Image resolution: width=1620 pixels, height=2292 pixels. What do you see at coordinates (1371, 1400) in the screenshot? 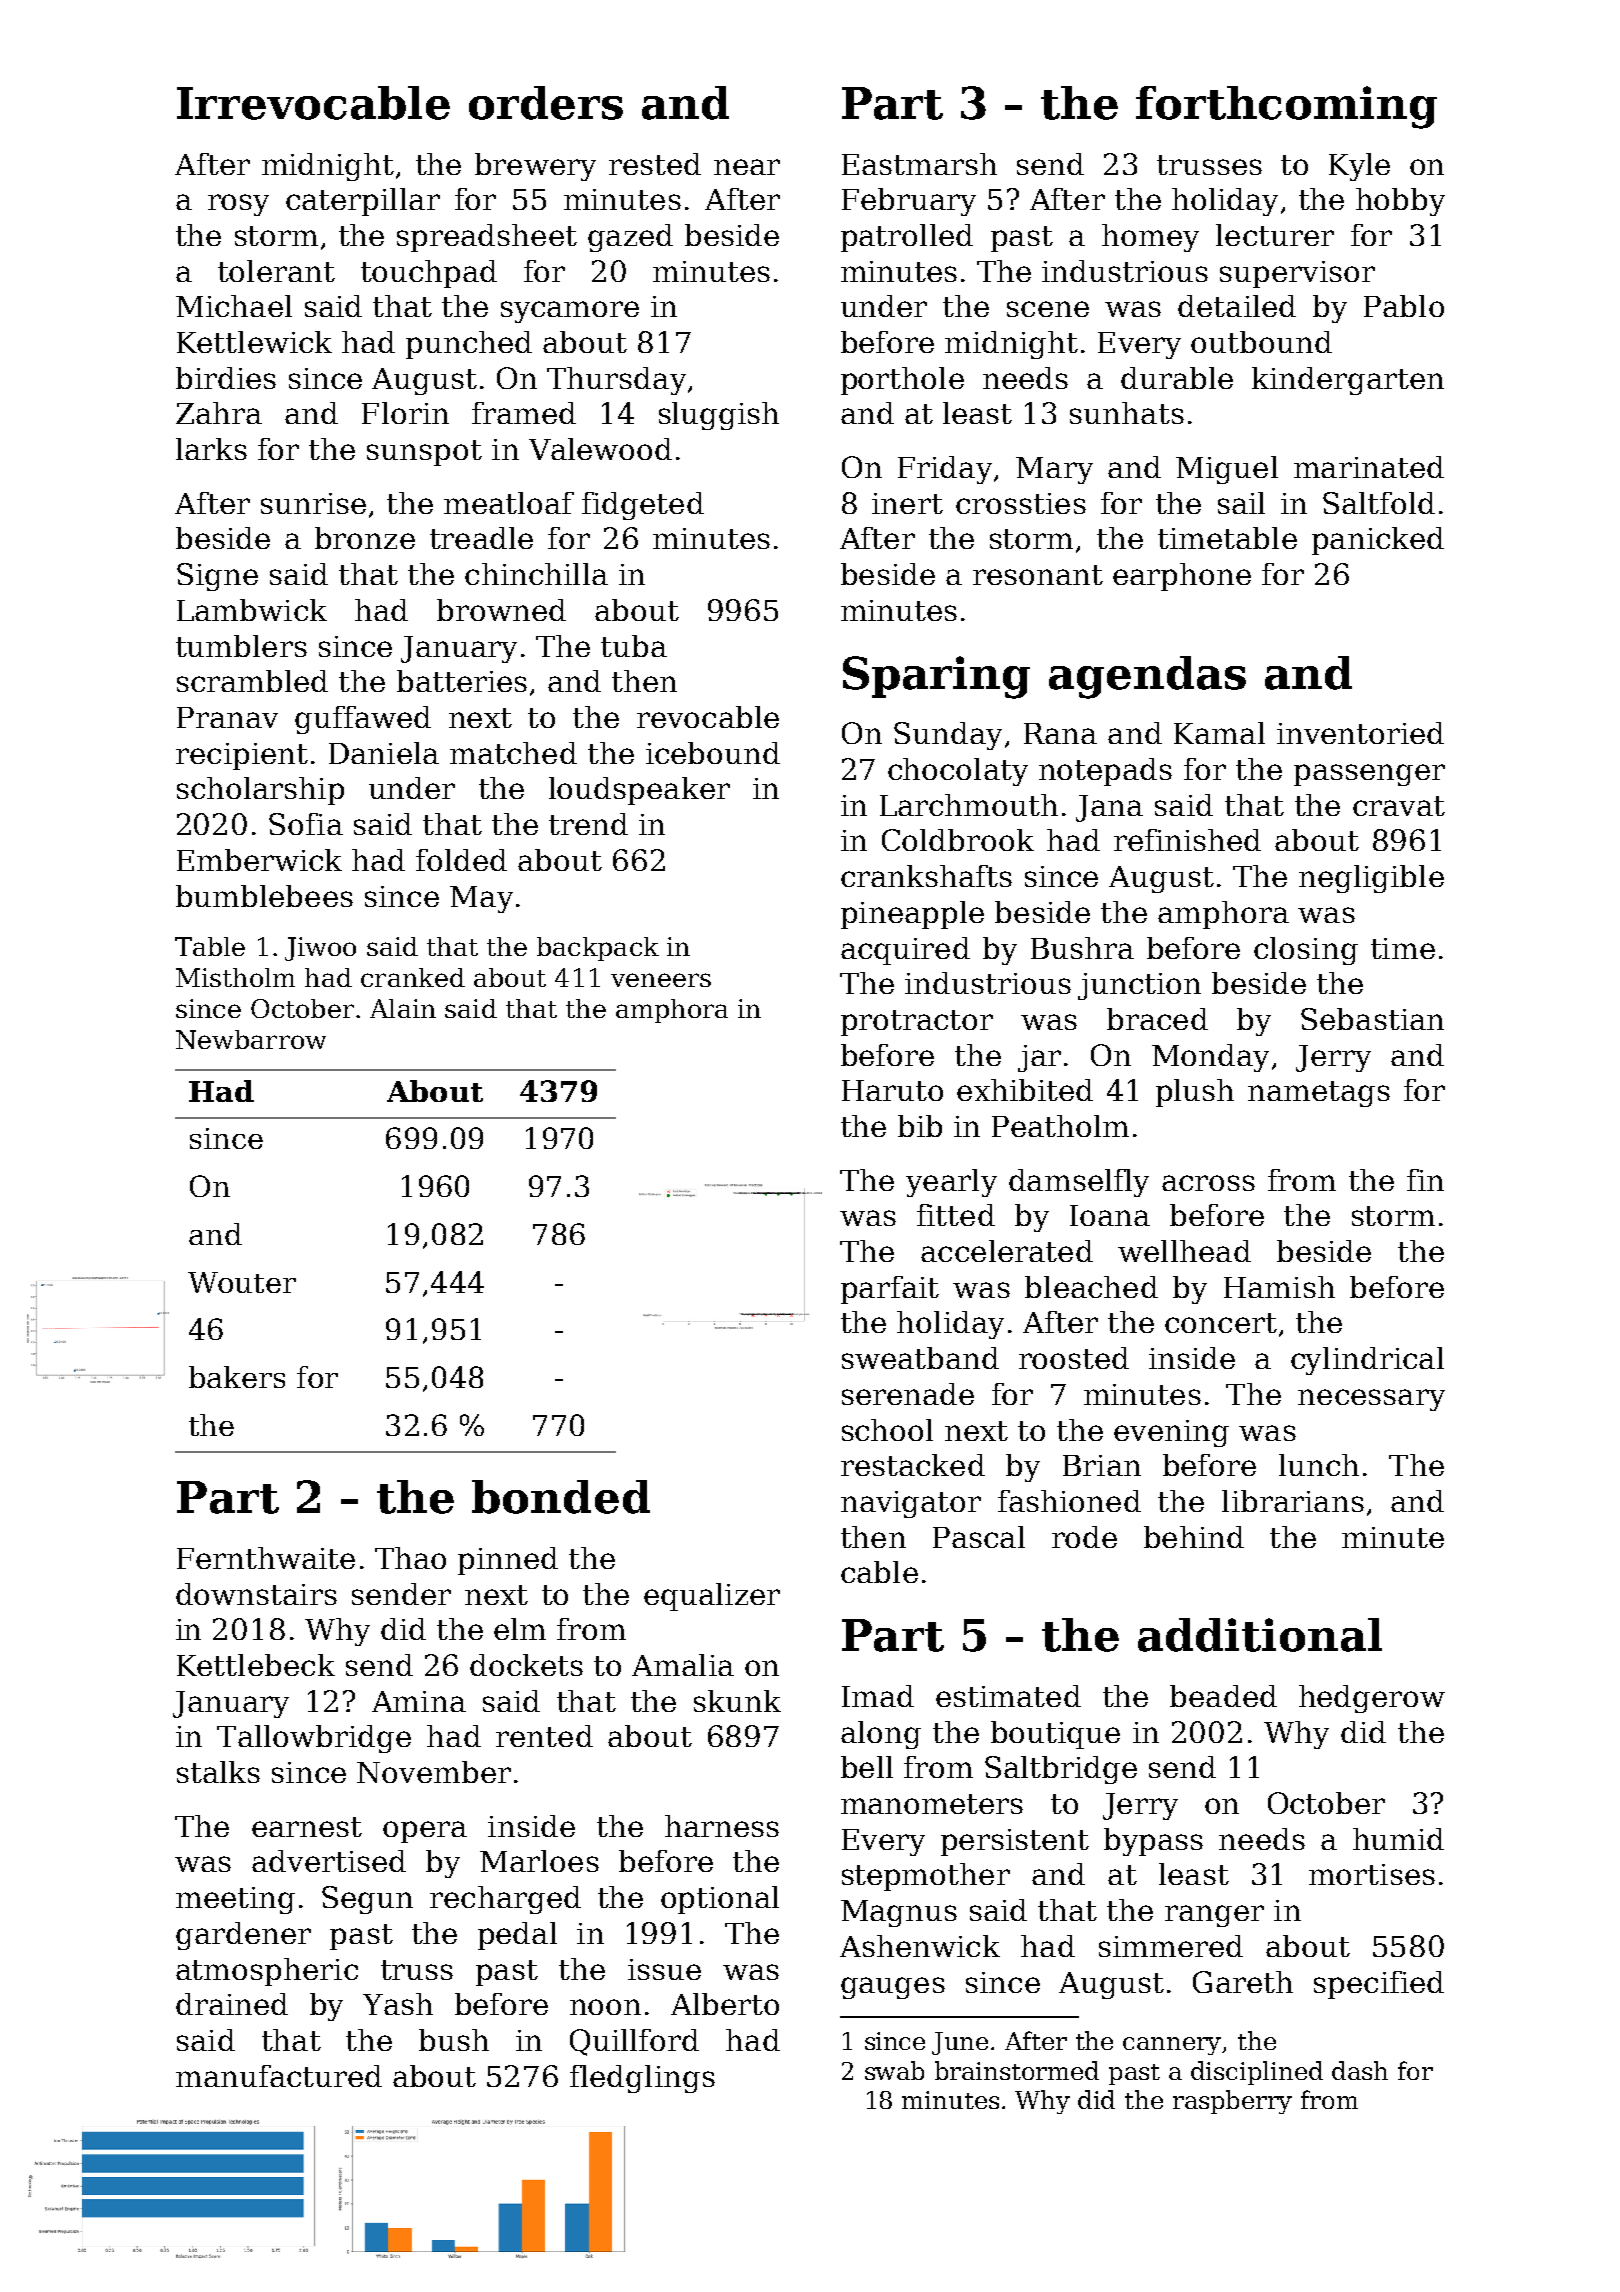
I see `necessary` at bounding box center [1371, 1400].
